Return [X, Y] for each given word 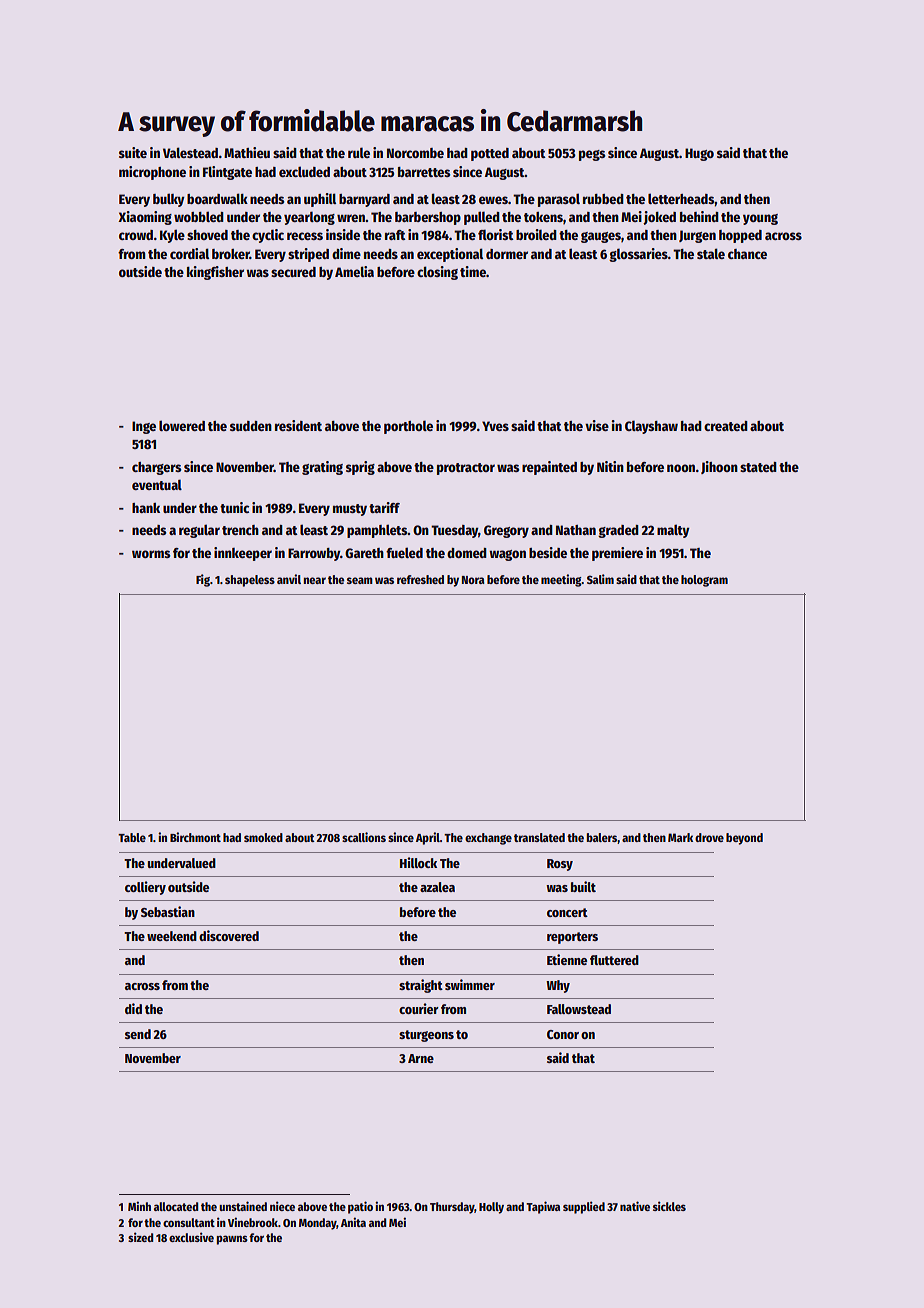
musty [350, 510]
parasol [559, 200]
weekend [172, 936]
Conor [563, 1034]
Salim [600, 579]
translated [539, 837]
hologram [704, 581]
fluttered [614, 960]
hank [146, 508]
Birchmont [195, 837]
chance [747, 254]
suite [133, 152]
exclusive [191, 1237]
